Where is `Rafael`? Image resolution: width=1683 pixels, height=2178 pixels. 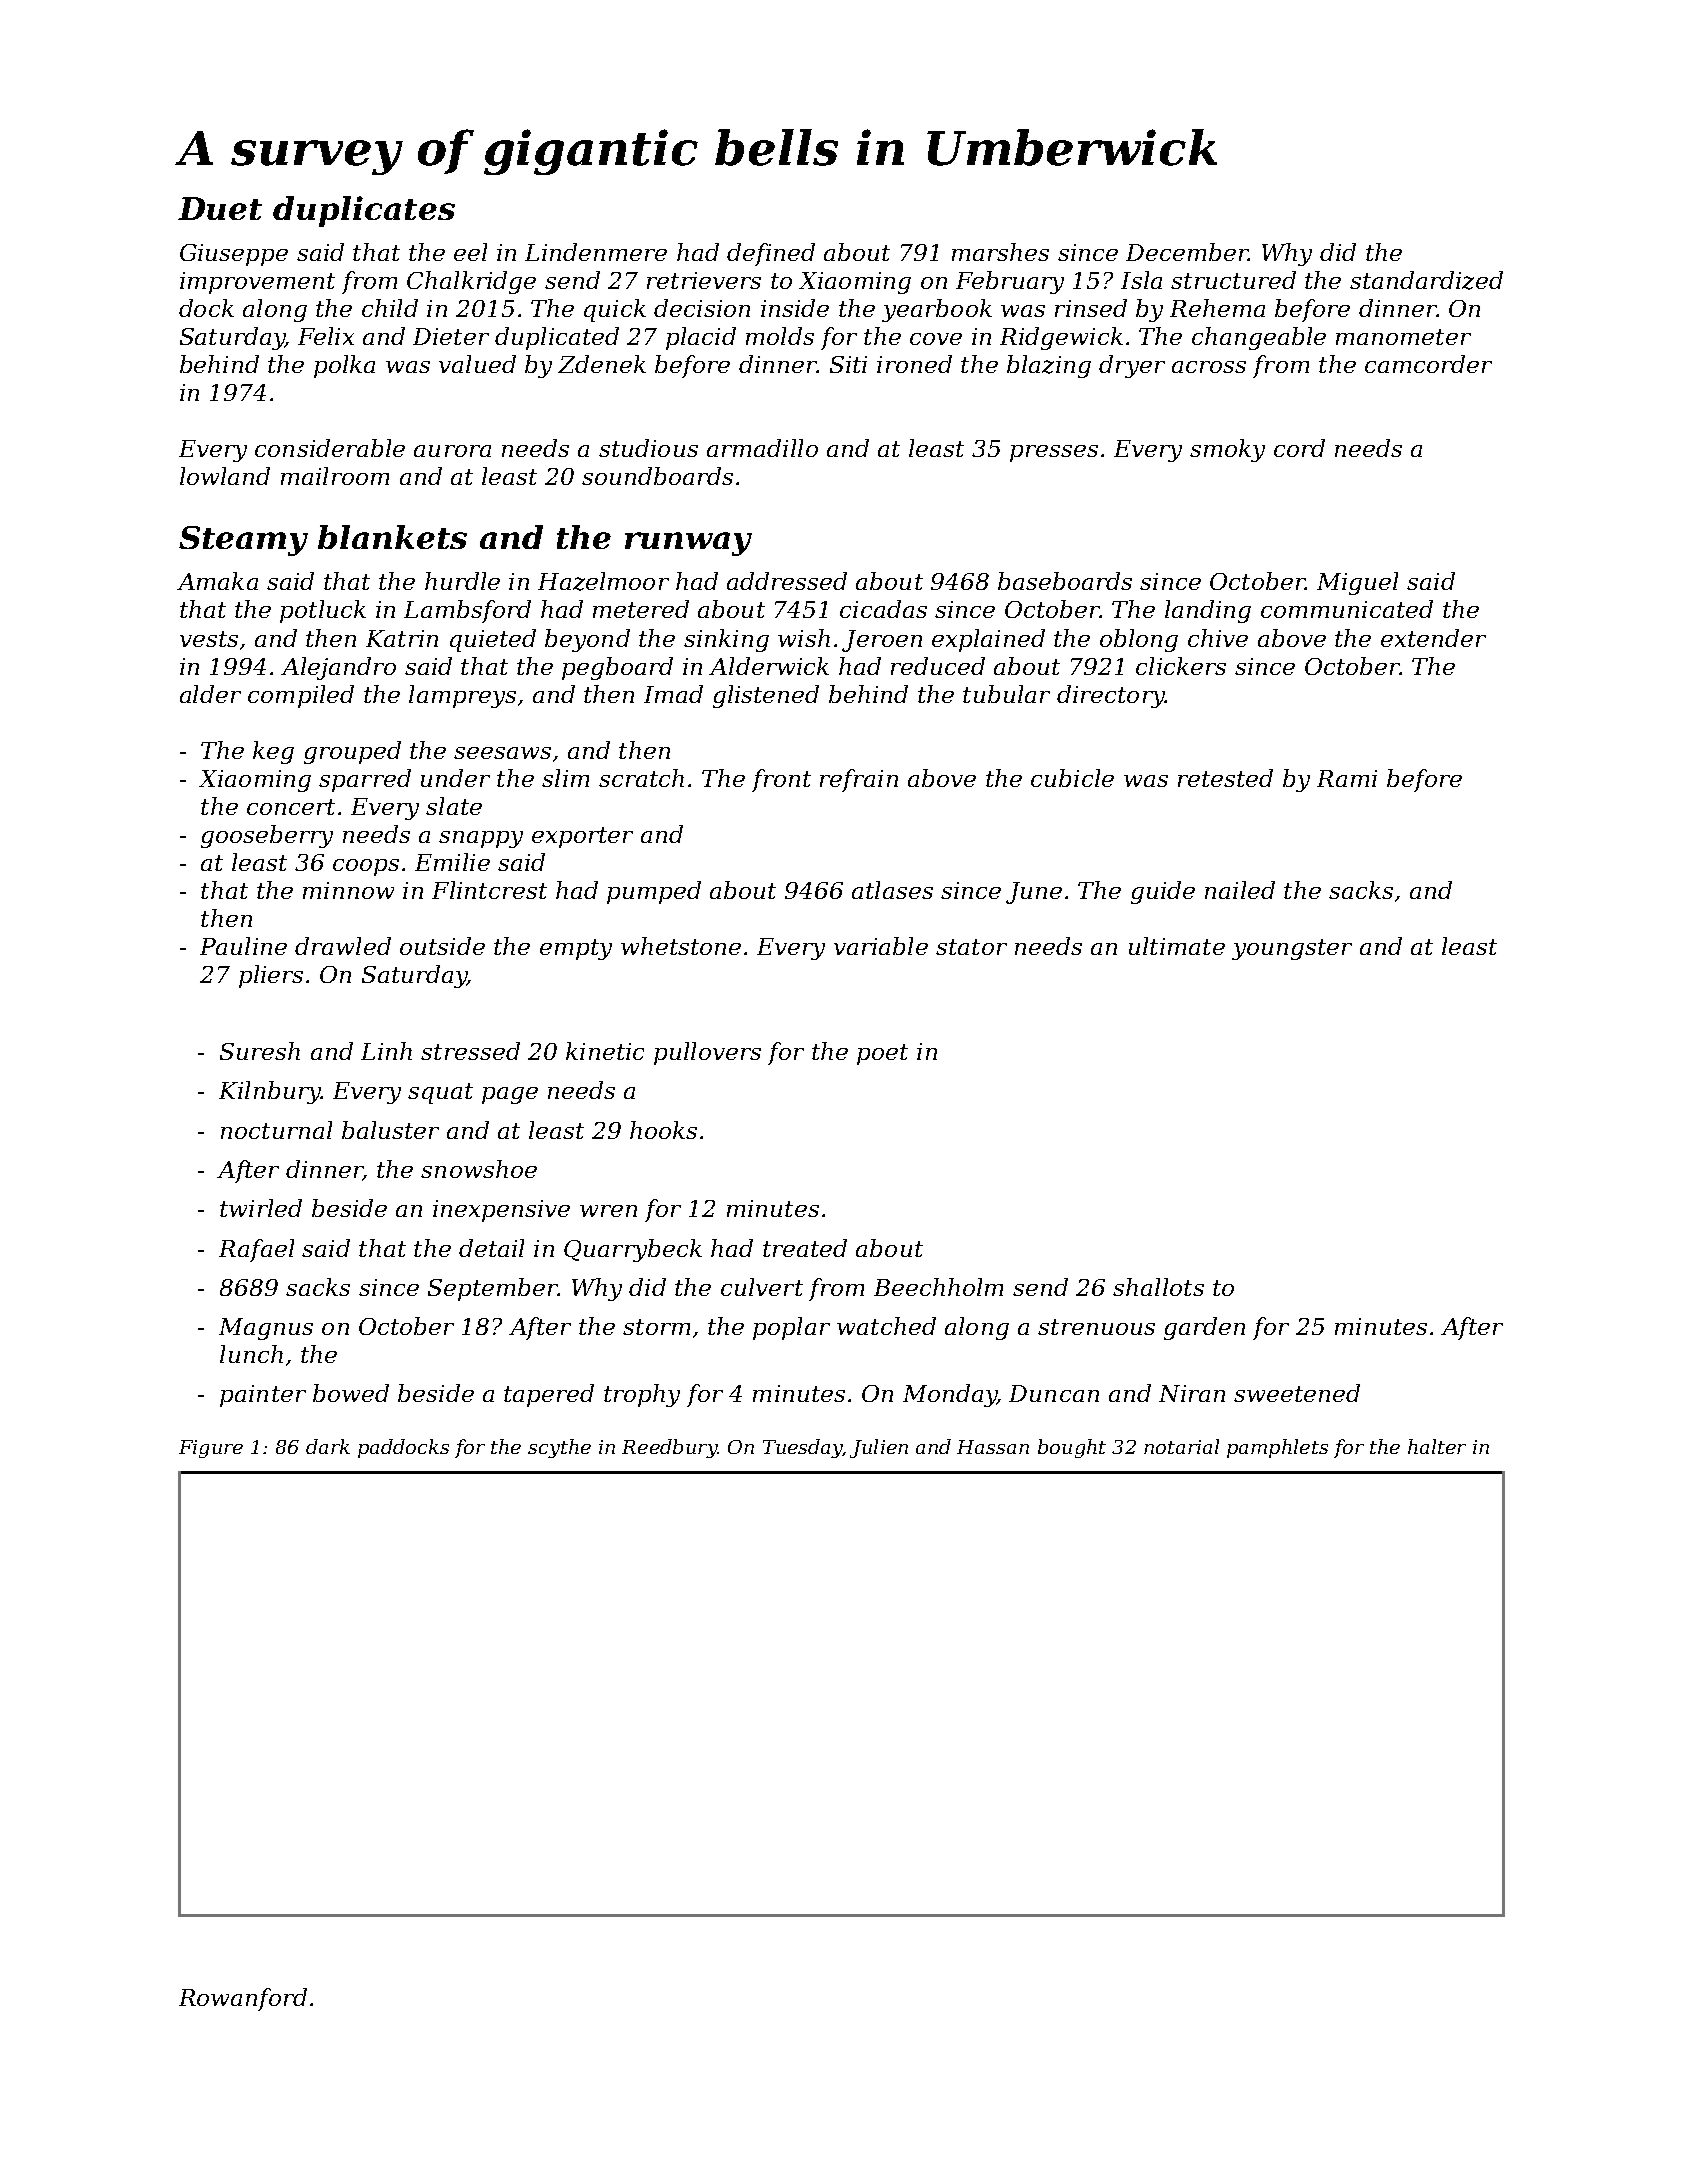 Rafael is located at coordinates (256, 1250).
